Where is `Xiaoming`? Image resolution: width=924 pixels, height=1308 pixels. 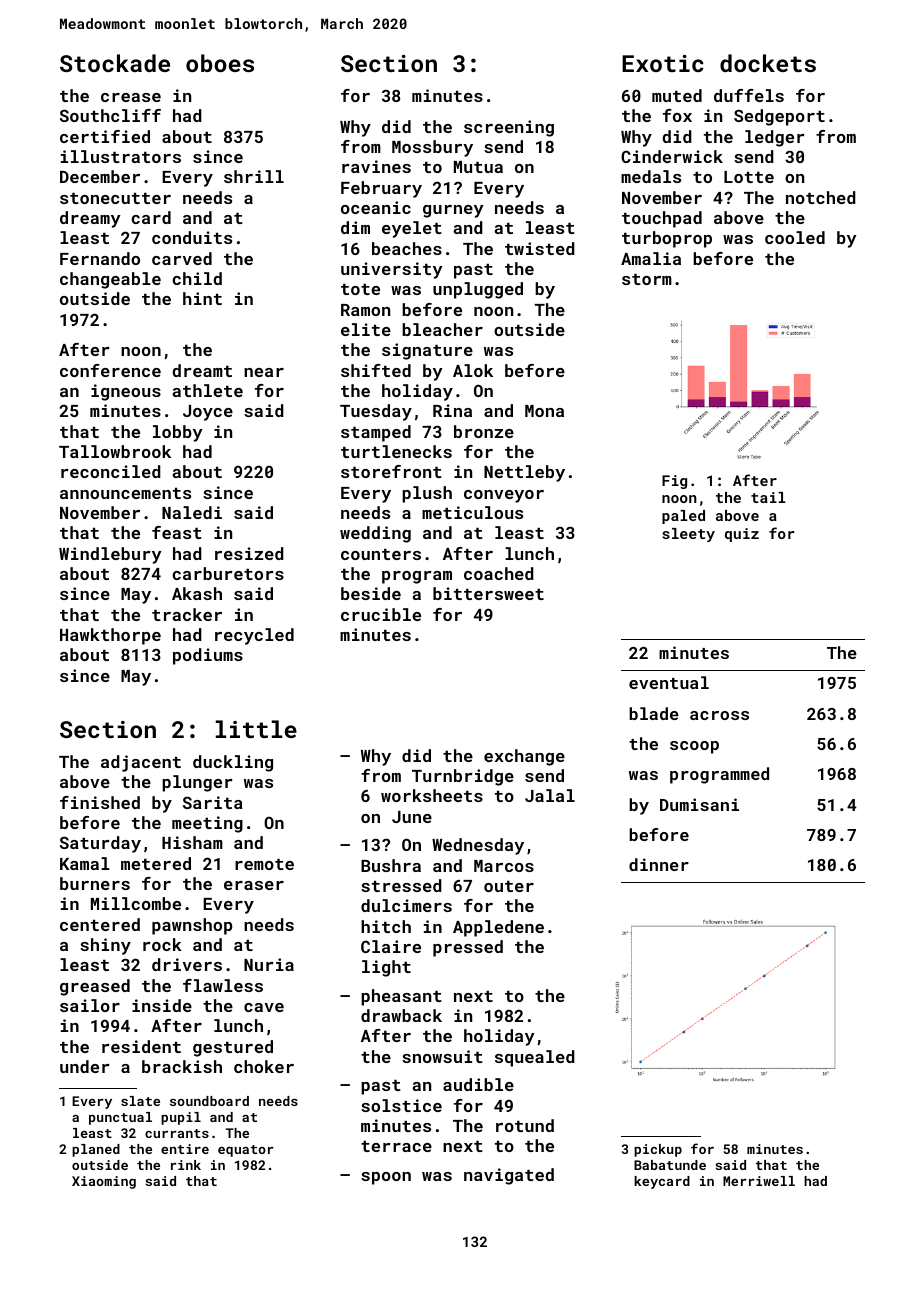
Xiaoming is located at coordinates (104, 1182).
